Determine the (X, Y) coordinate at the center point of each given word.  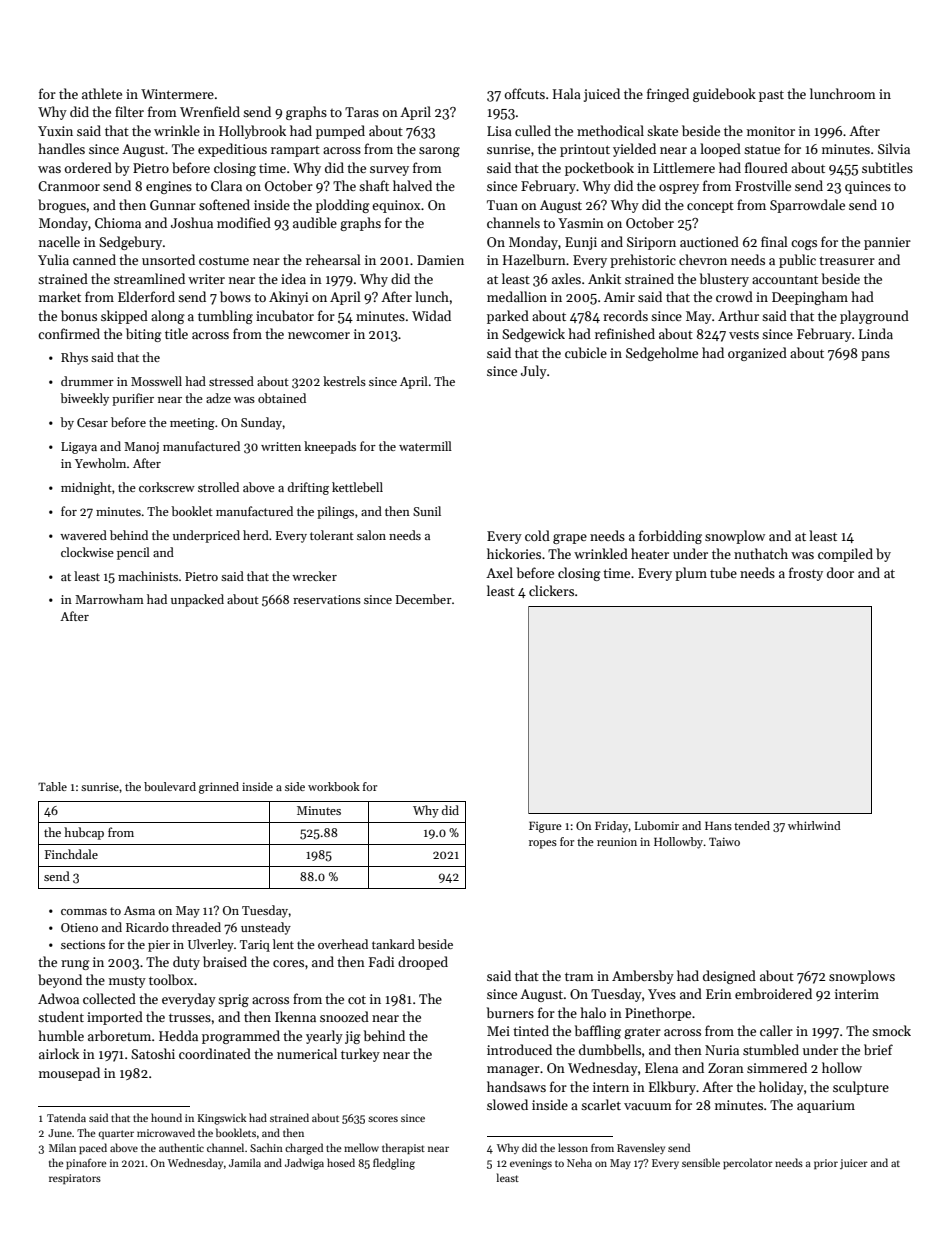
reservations (327, 599)
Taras (362, 112)
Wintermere (177, 94)
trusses (190, 1017)
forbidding (670, 537)
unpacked (197, 600)
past (771, 96)
